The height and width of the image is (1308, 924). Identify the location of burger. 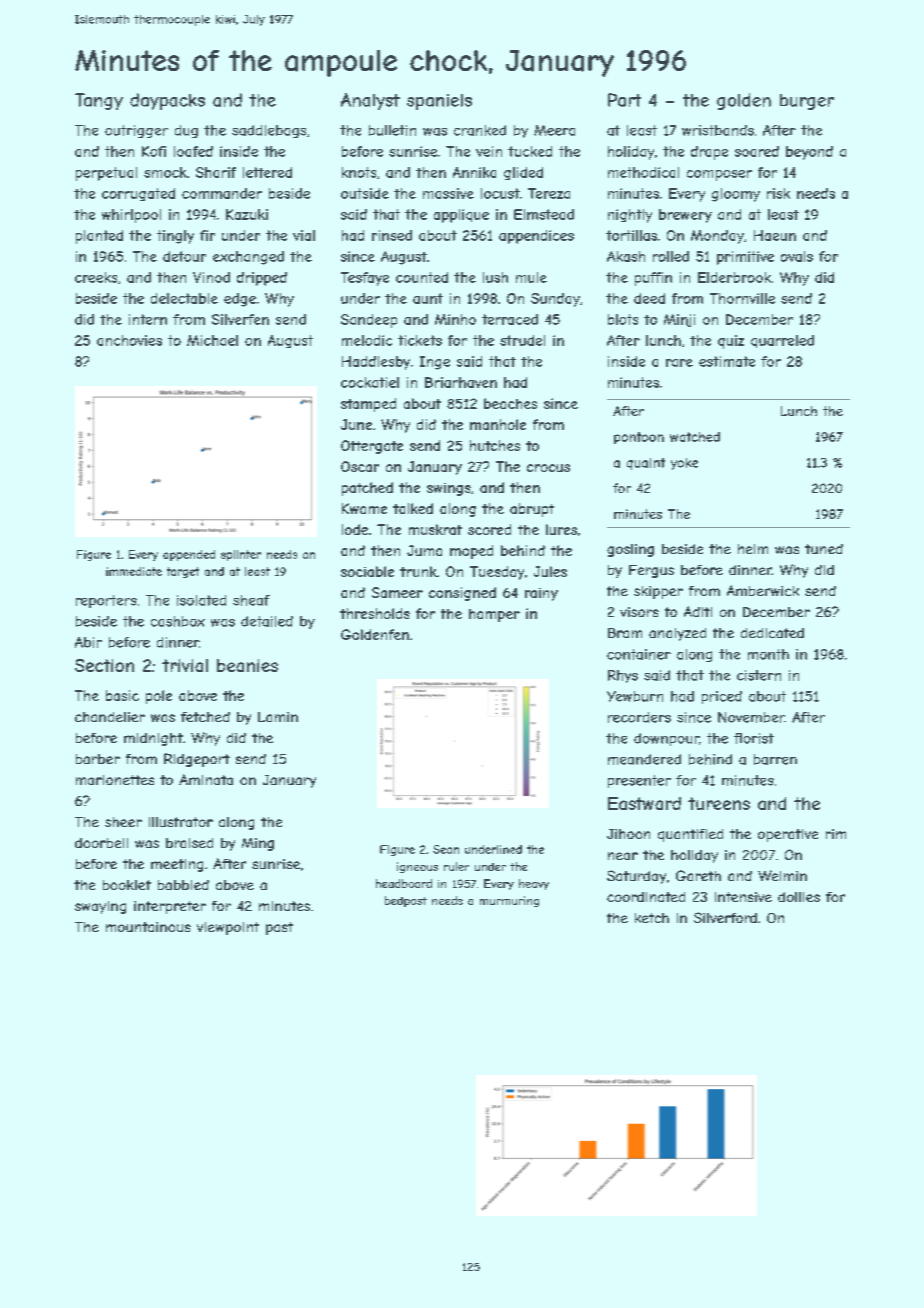
(807, 102).
